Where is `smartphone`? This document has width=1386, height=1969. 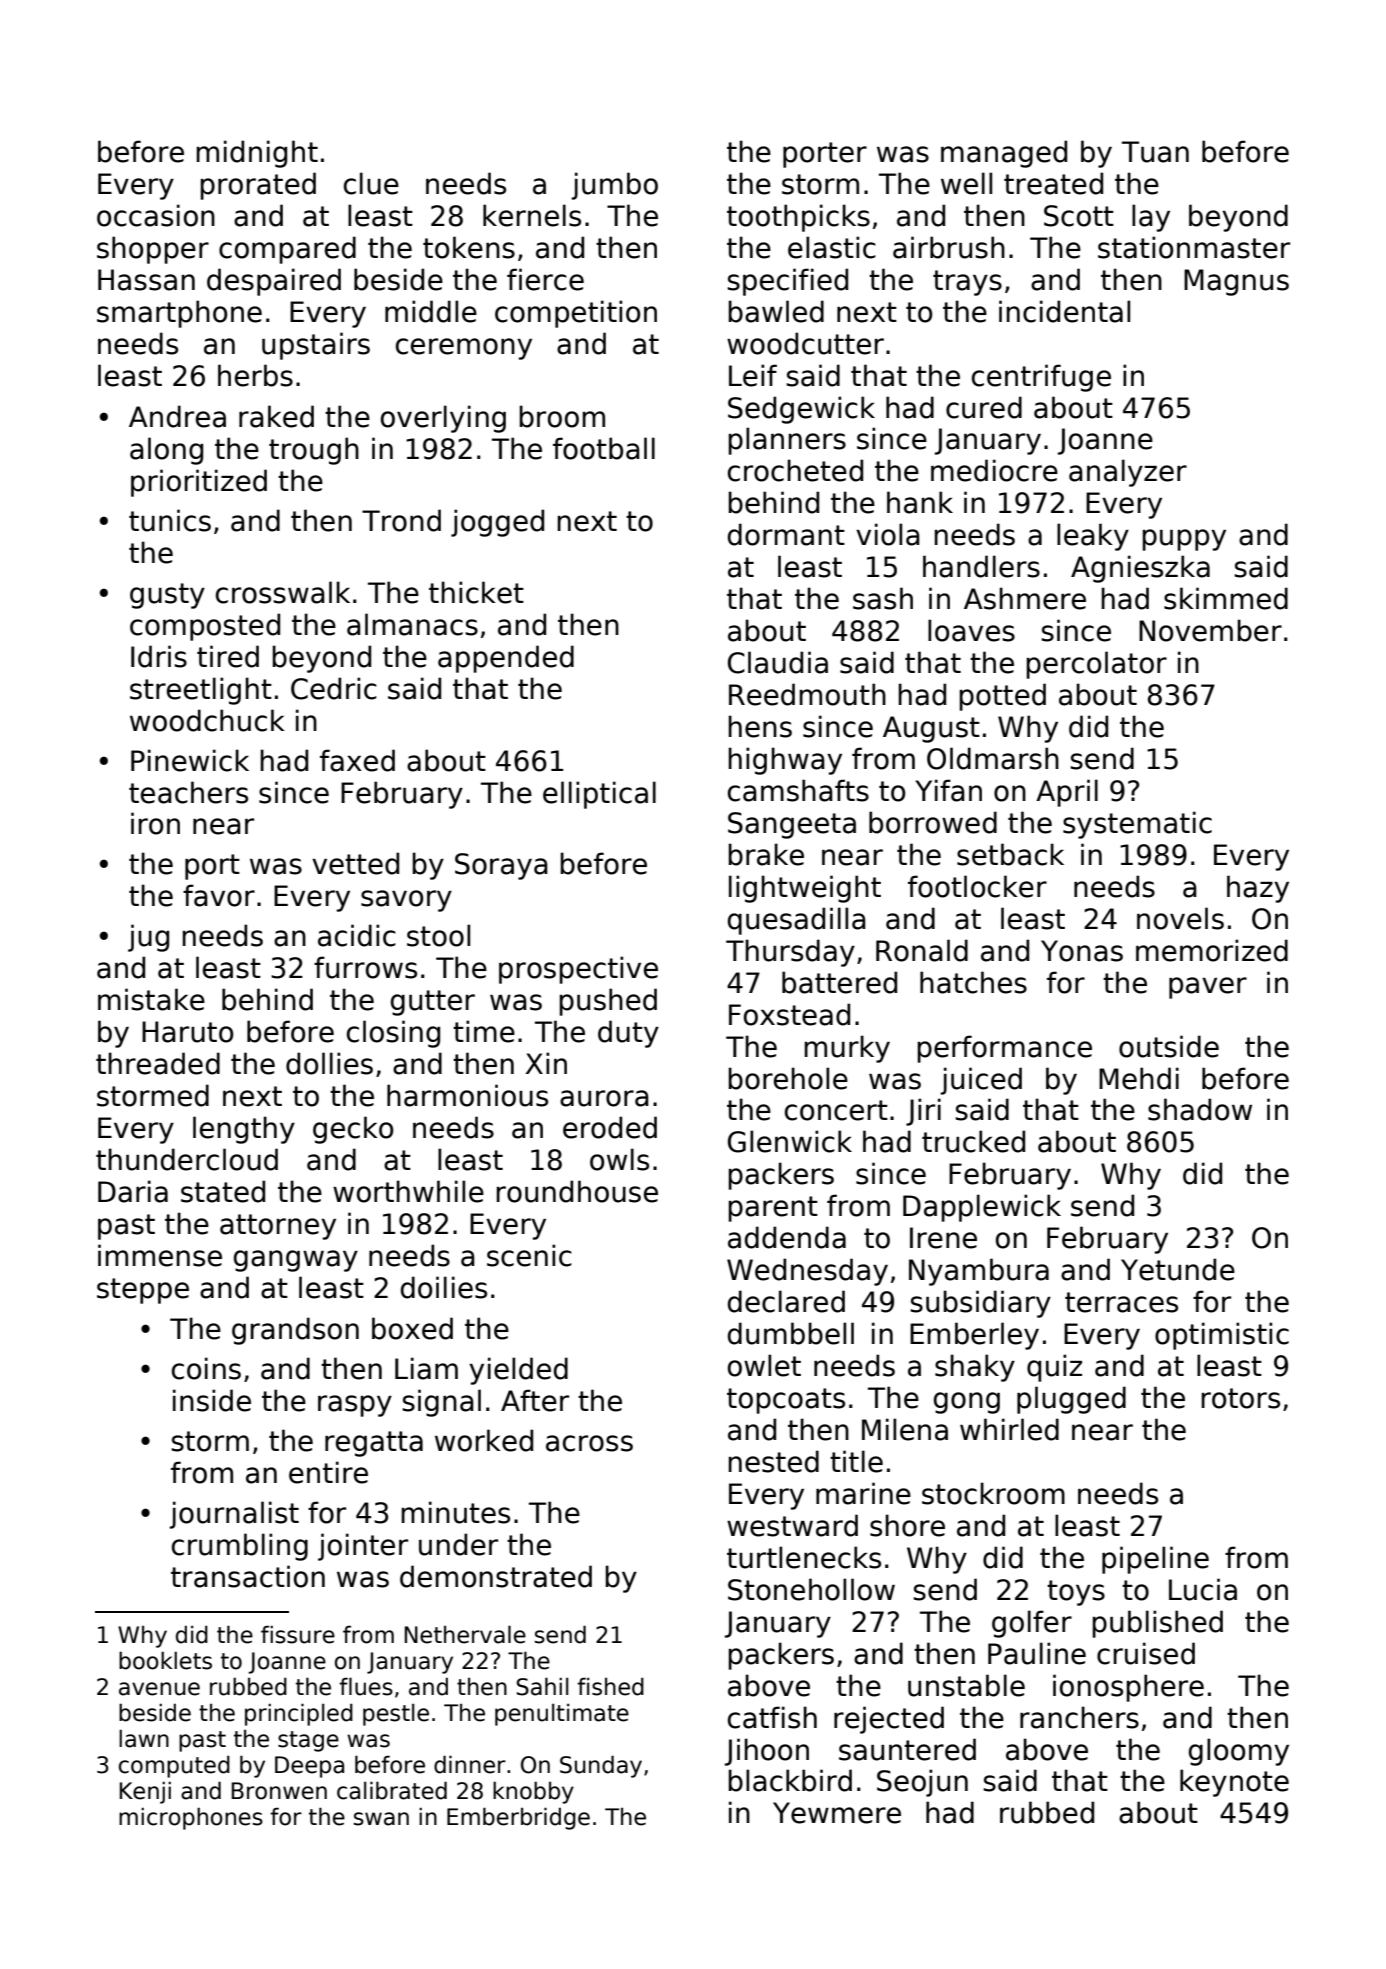
smartphone is located at coordinates (179, 314).
